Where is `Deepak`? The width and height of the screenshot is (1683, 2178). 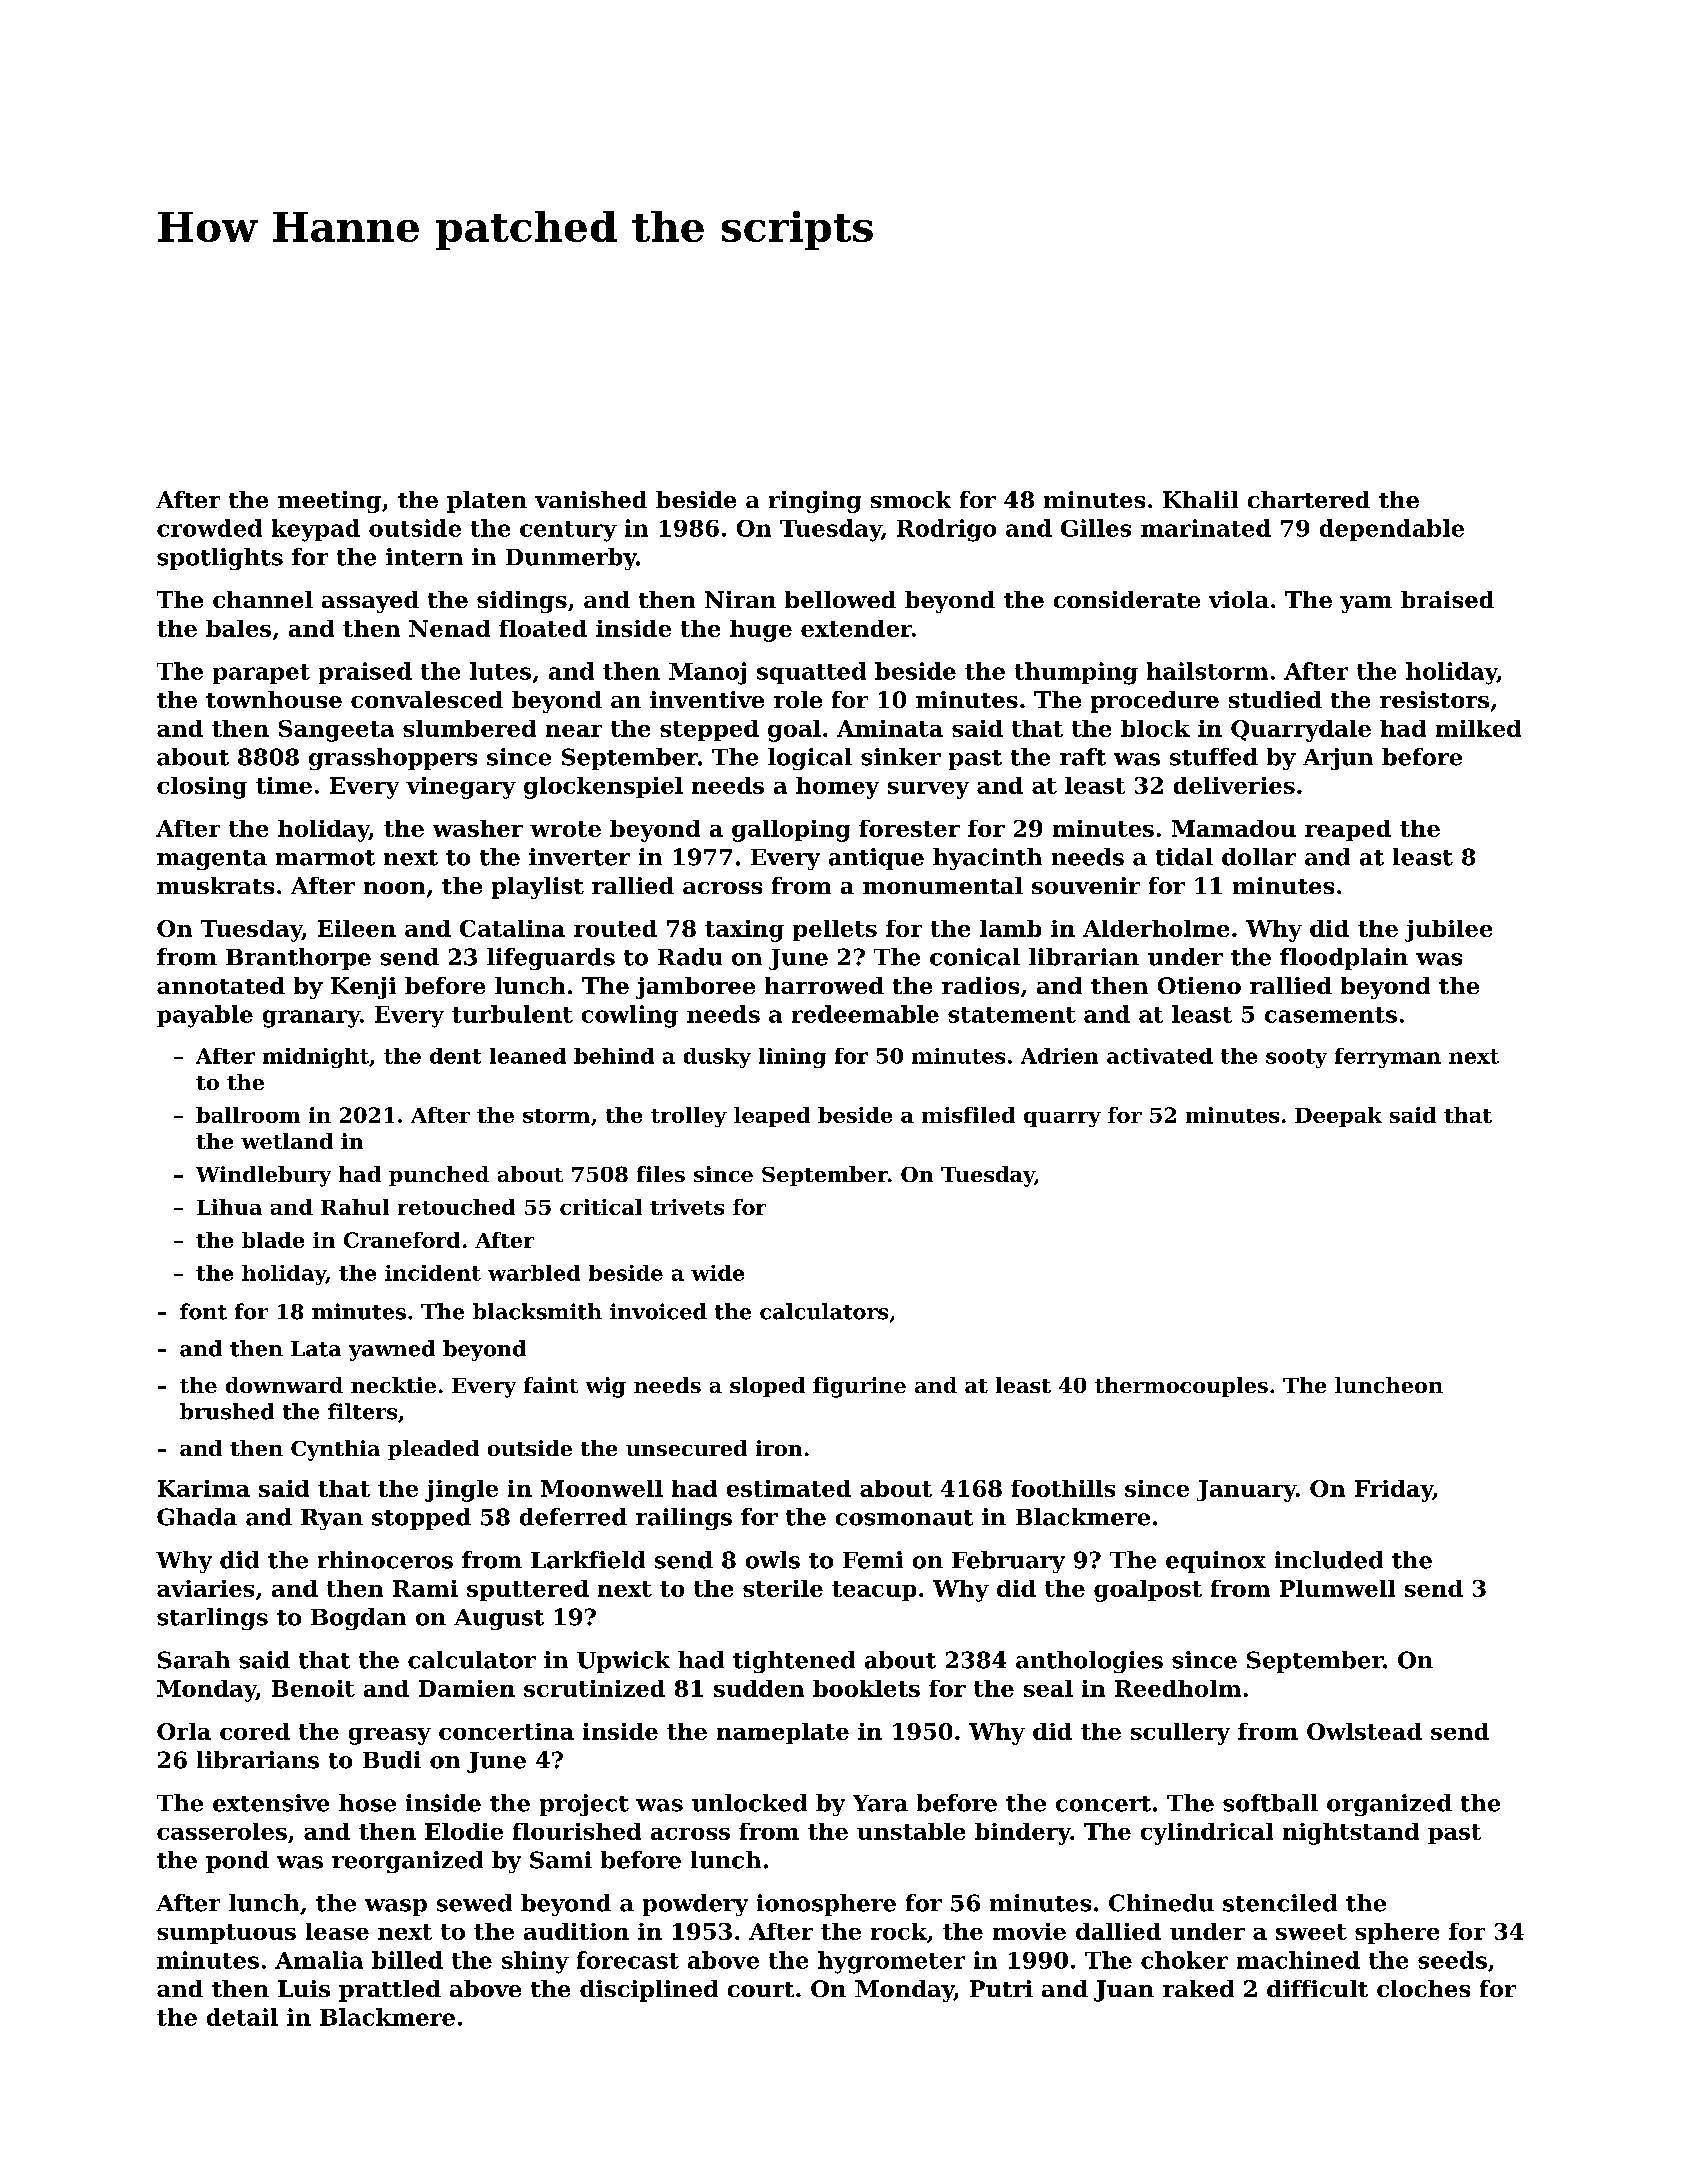
Deepak is located at coordinates (1338, 1117).
